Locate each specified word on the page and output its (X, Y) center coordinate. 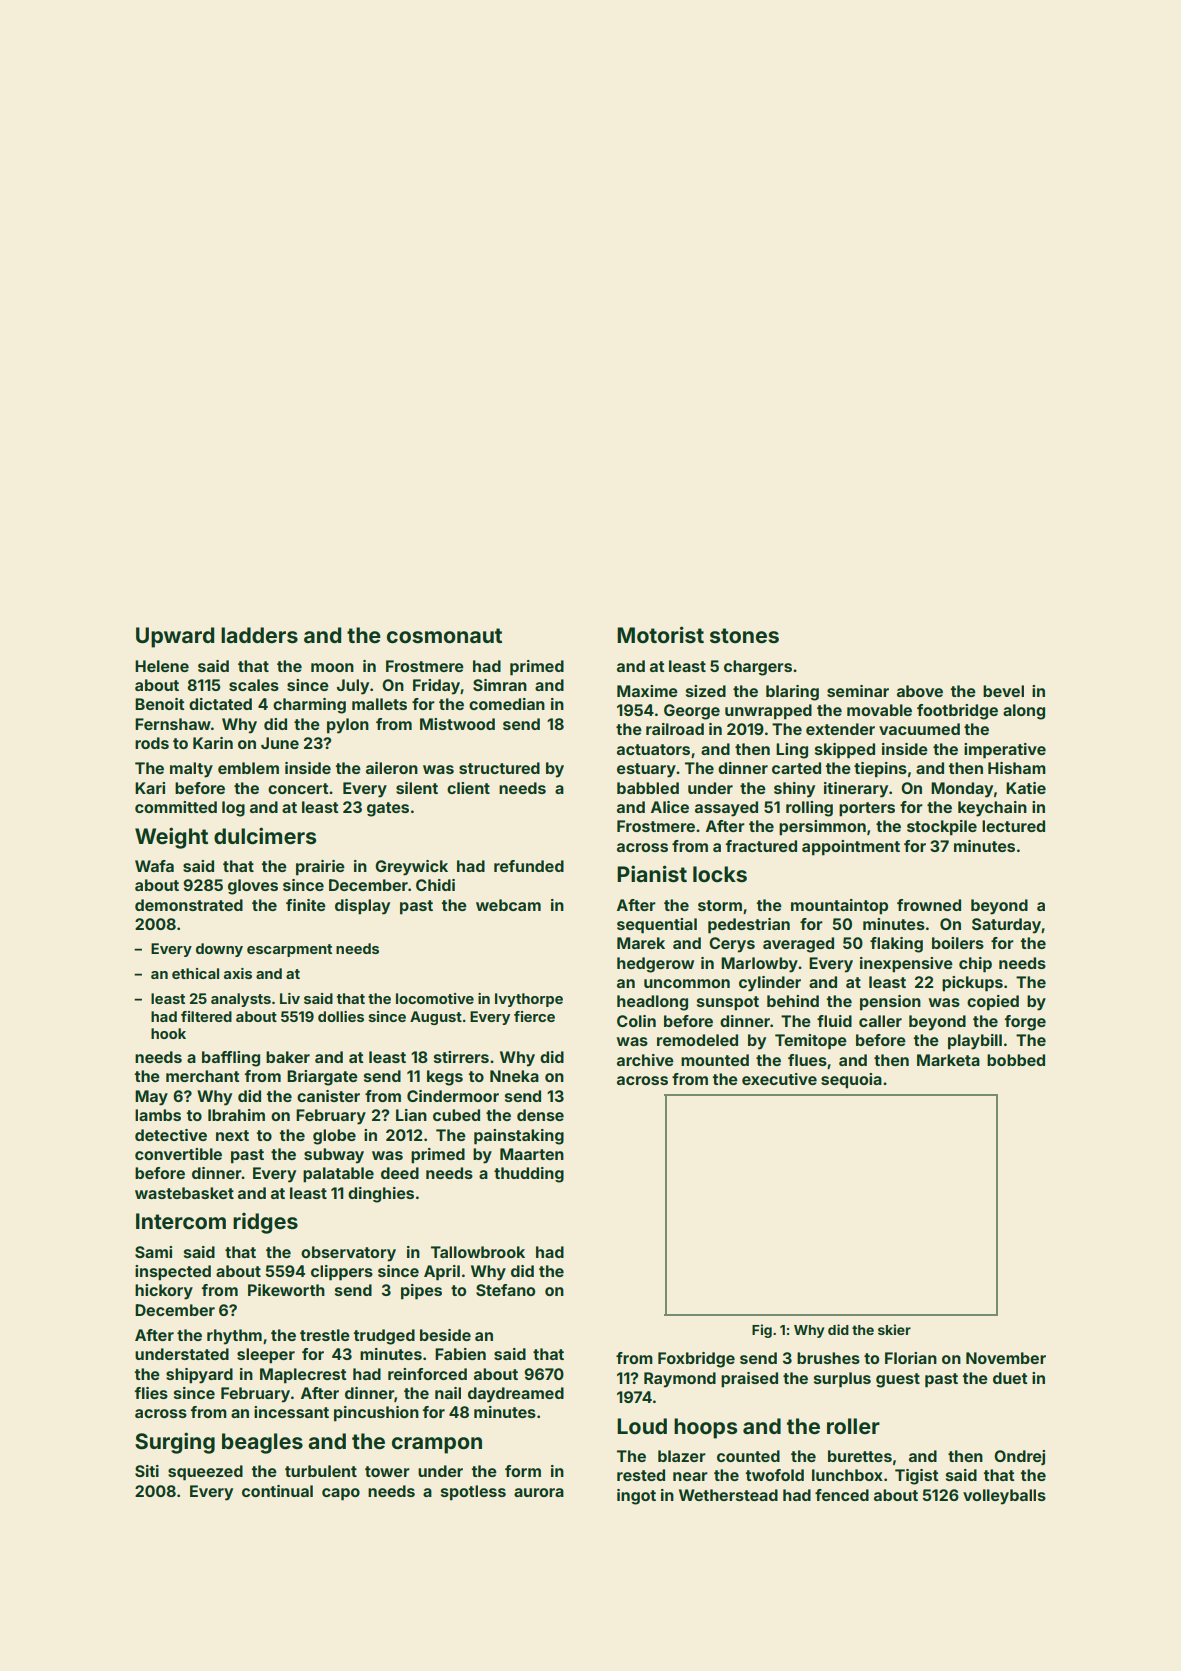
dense (540, 1115)
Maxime (647, 691)
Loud (642, 1426)
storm (720, 905)
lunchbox (847, 1475)
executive (779, 1079)
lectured (1013, 826)
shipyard (199, 1376)
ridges (265, 1223)
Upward (175, 637)
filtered (206, 1016)
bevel (1003, 691)
